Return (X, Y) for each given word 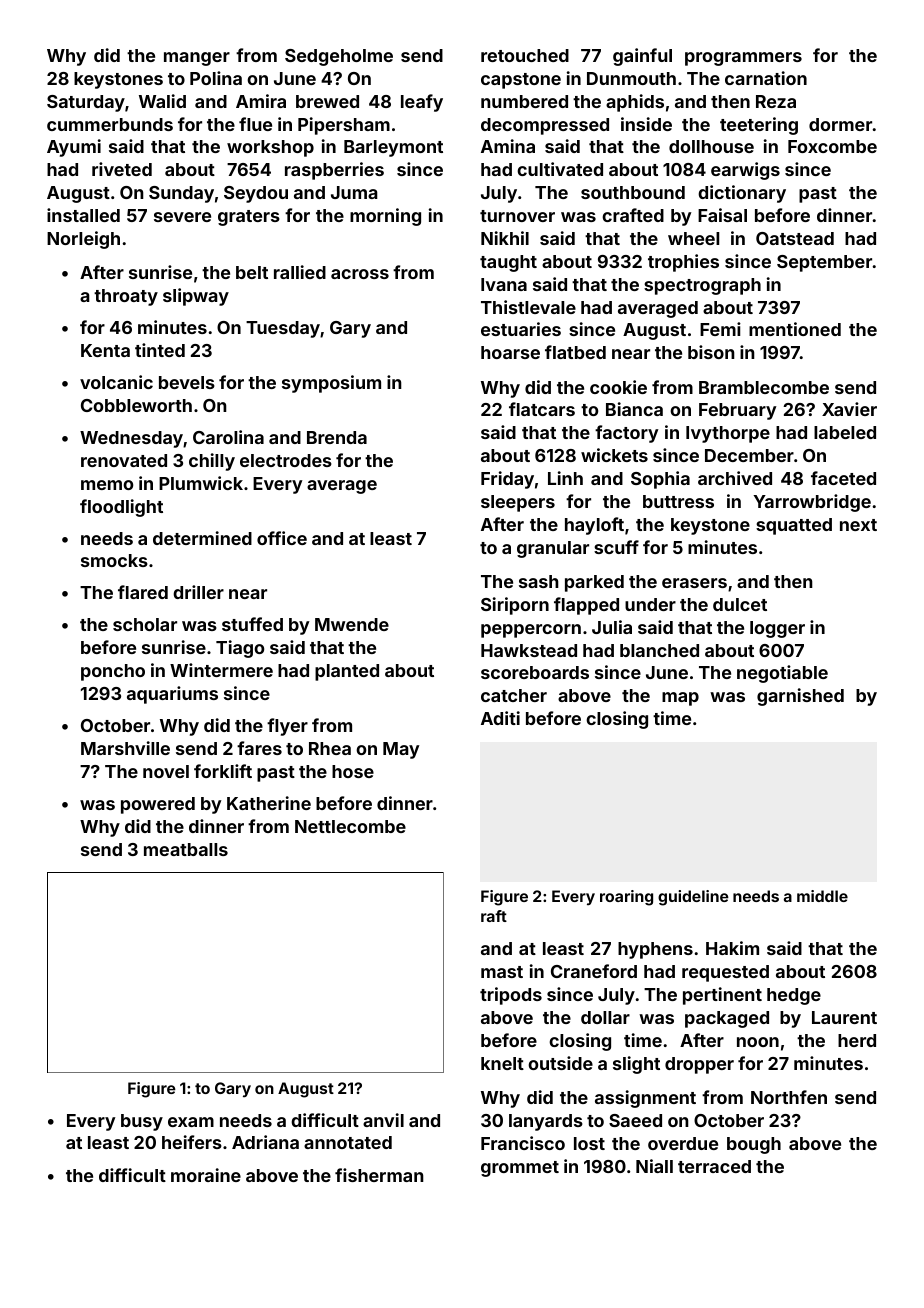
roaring (626, 898)
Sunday (181, 194)
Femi (720, 329)
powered (158, 805)
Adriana (265, 1142)
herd (857, 1040)
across (360, 274)
